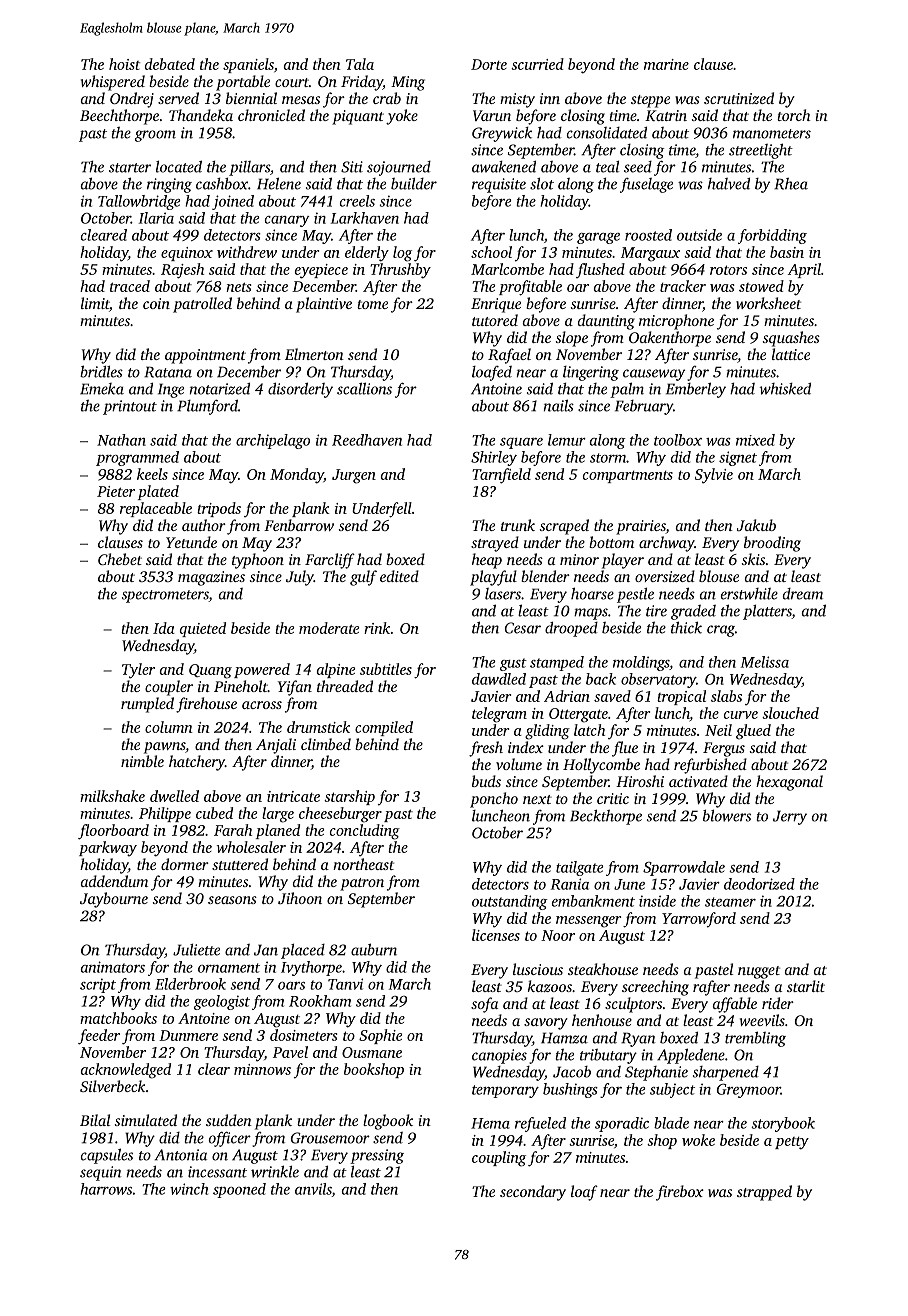 The image size is (908, 1316). I want to click on sequin, so click(101, 1173).
